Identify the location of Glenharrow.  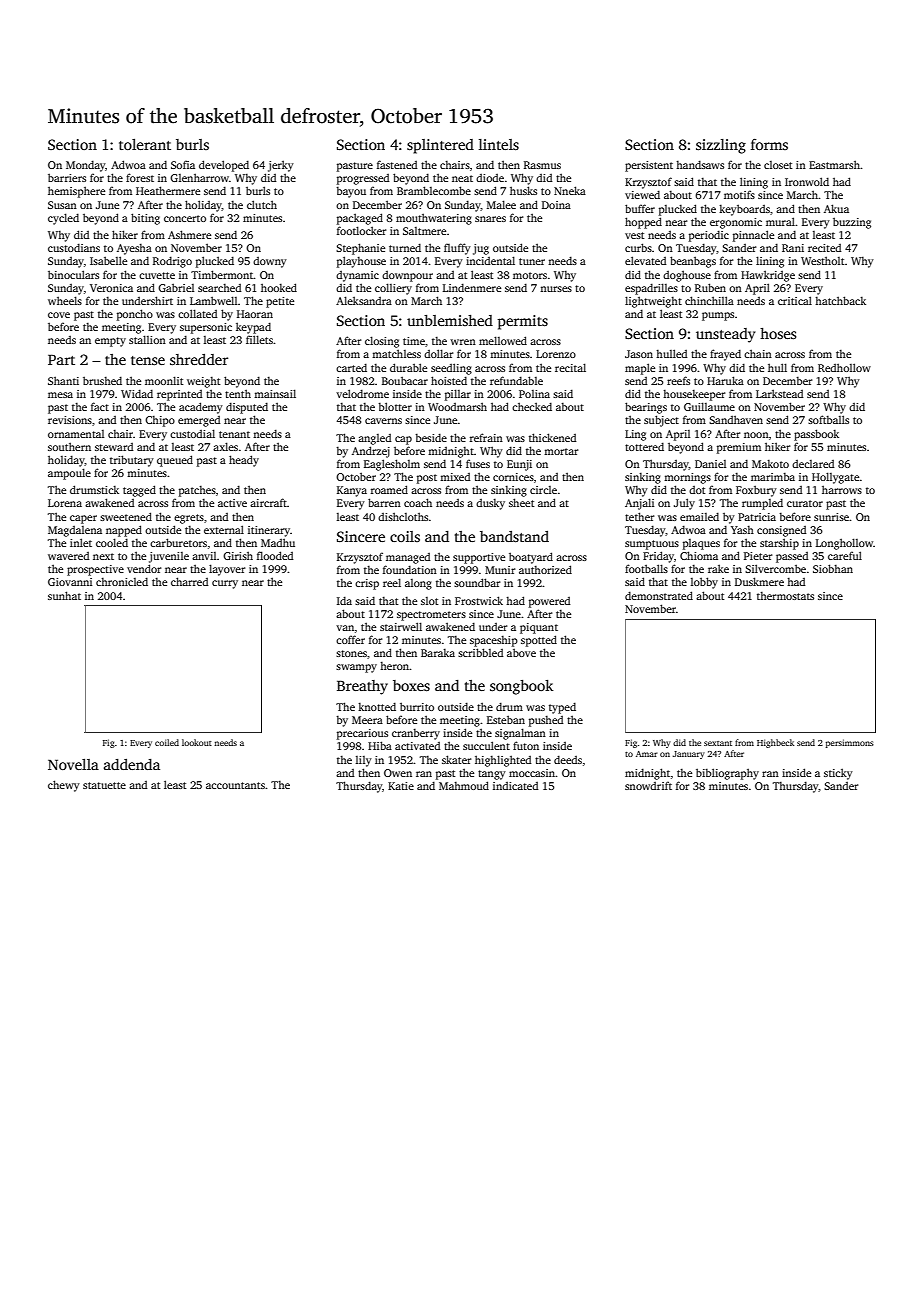
(199, 177).
